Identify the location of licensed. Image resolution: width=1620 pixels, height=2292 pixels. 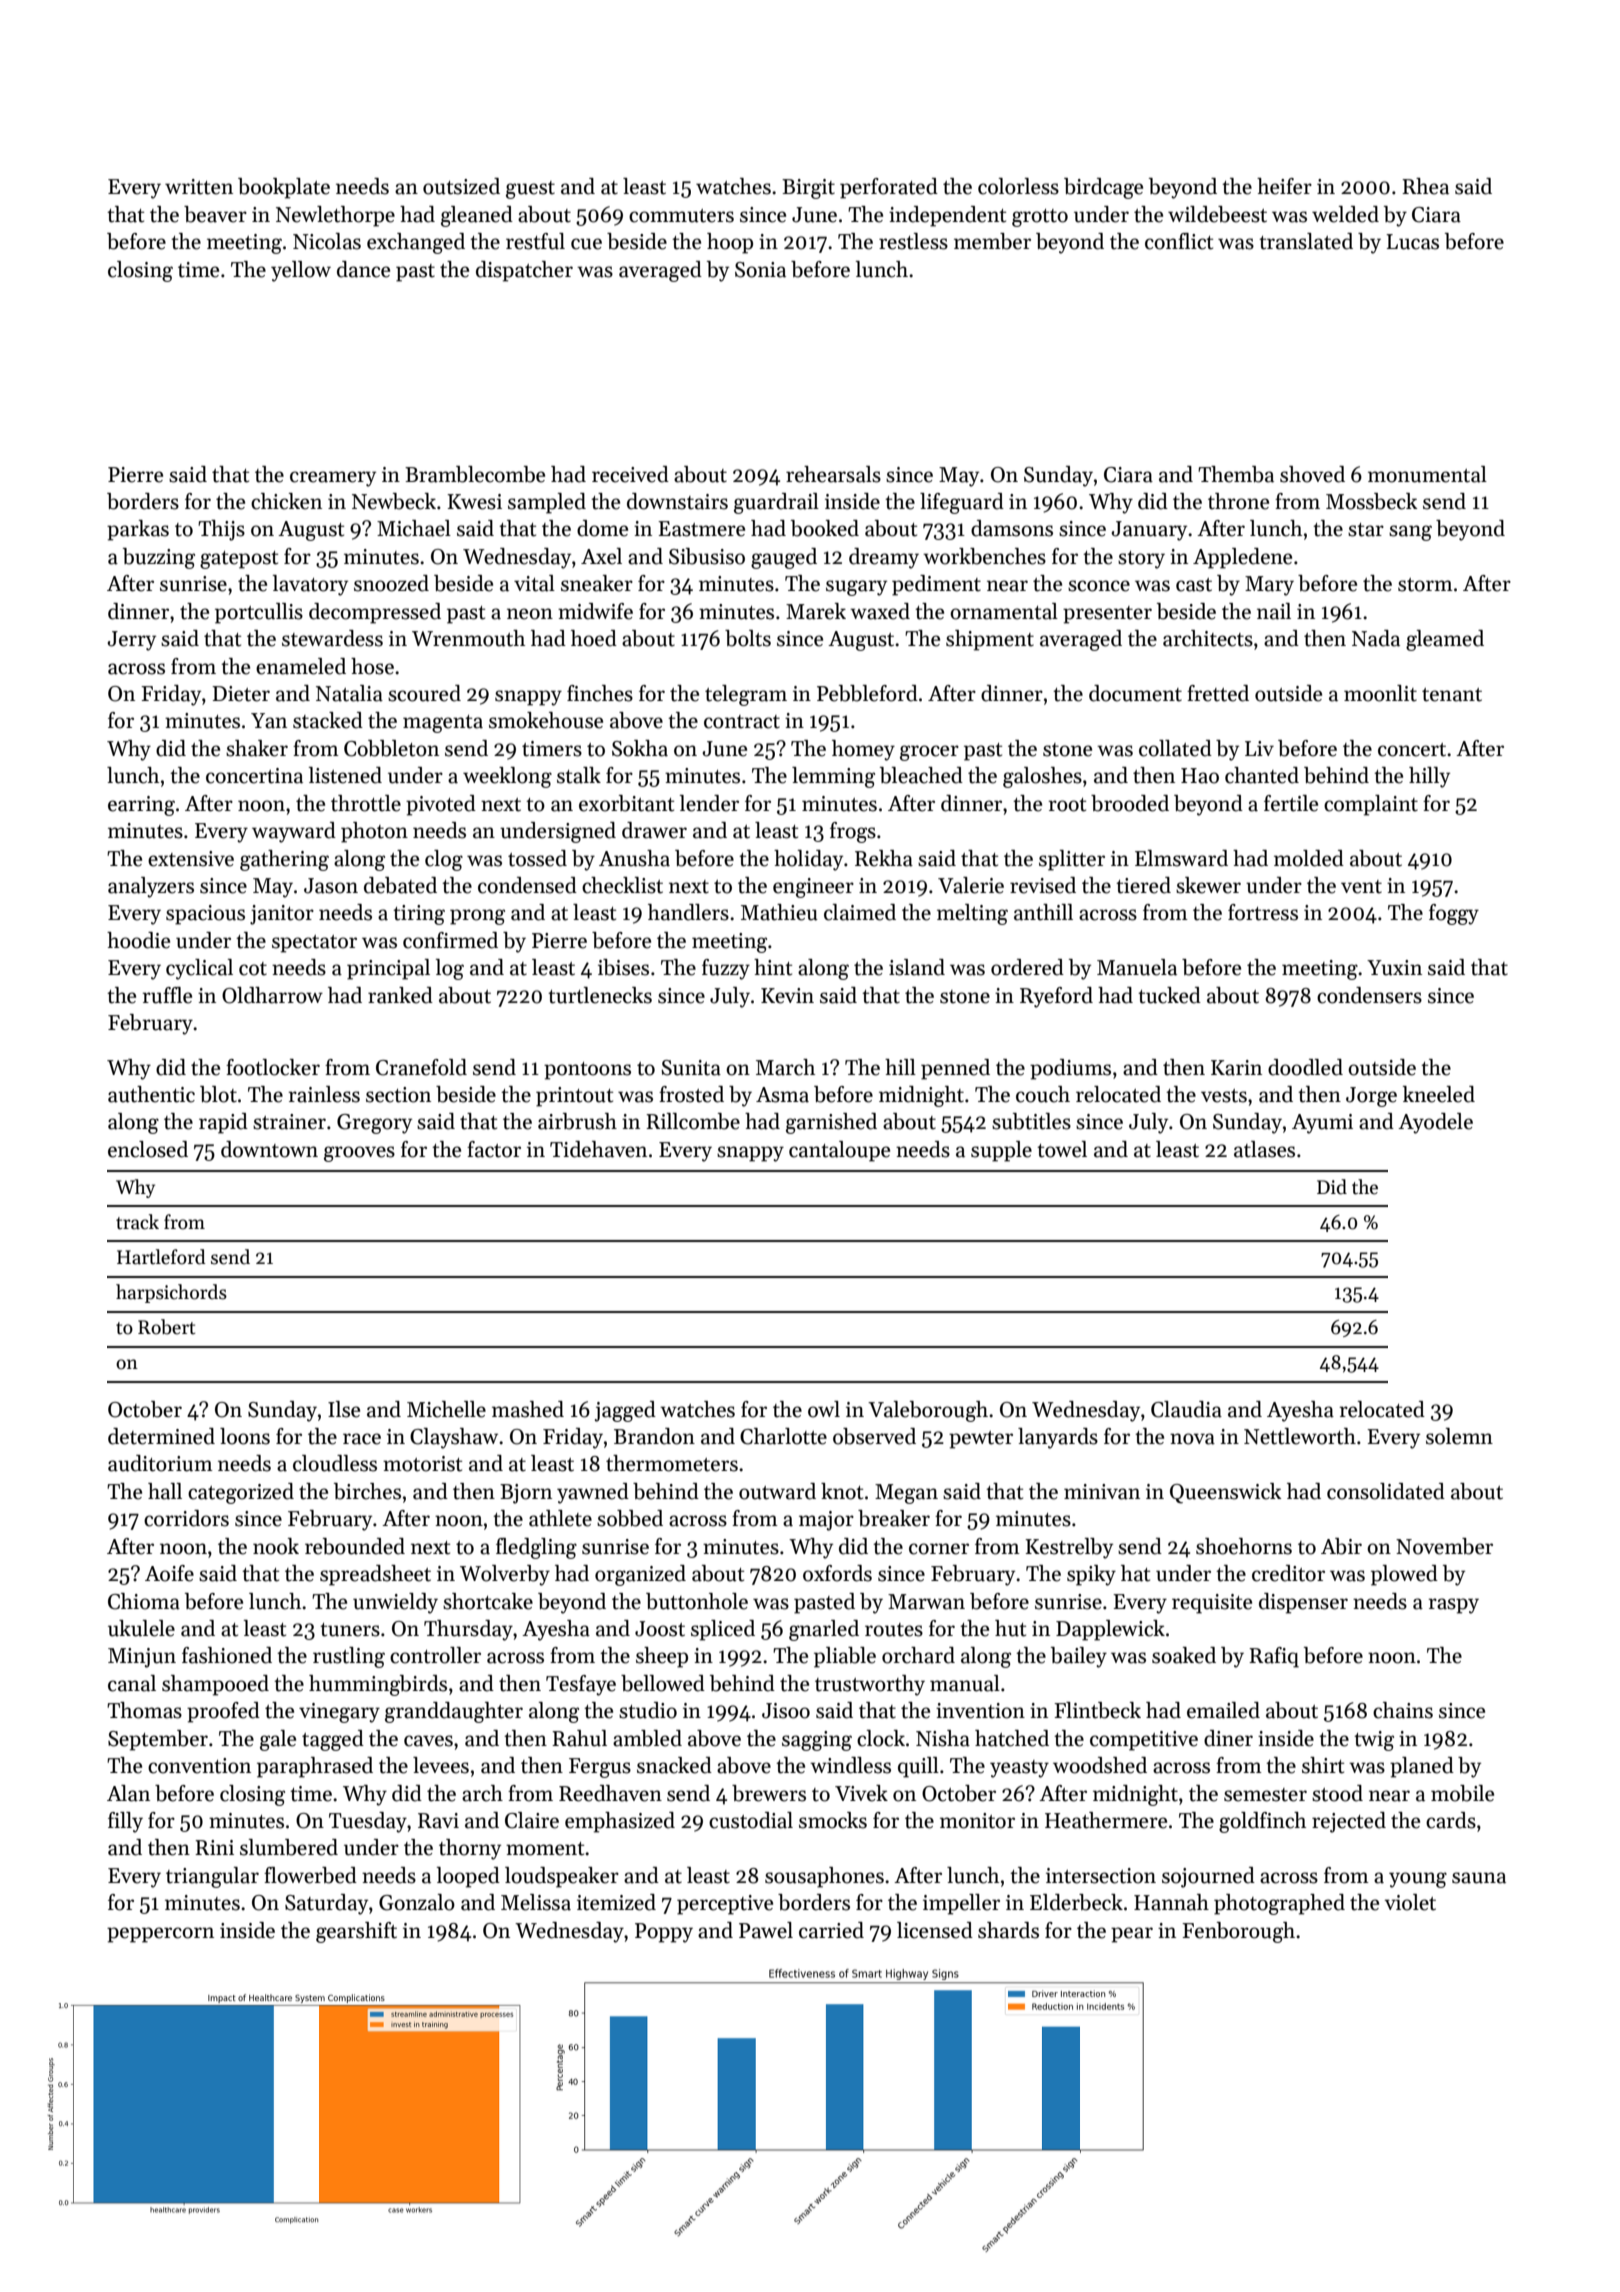
(935, 1930).
